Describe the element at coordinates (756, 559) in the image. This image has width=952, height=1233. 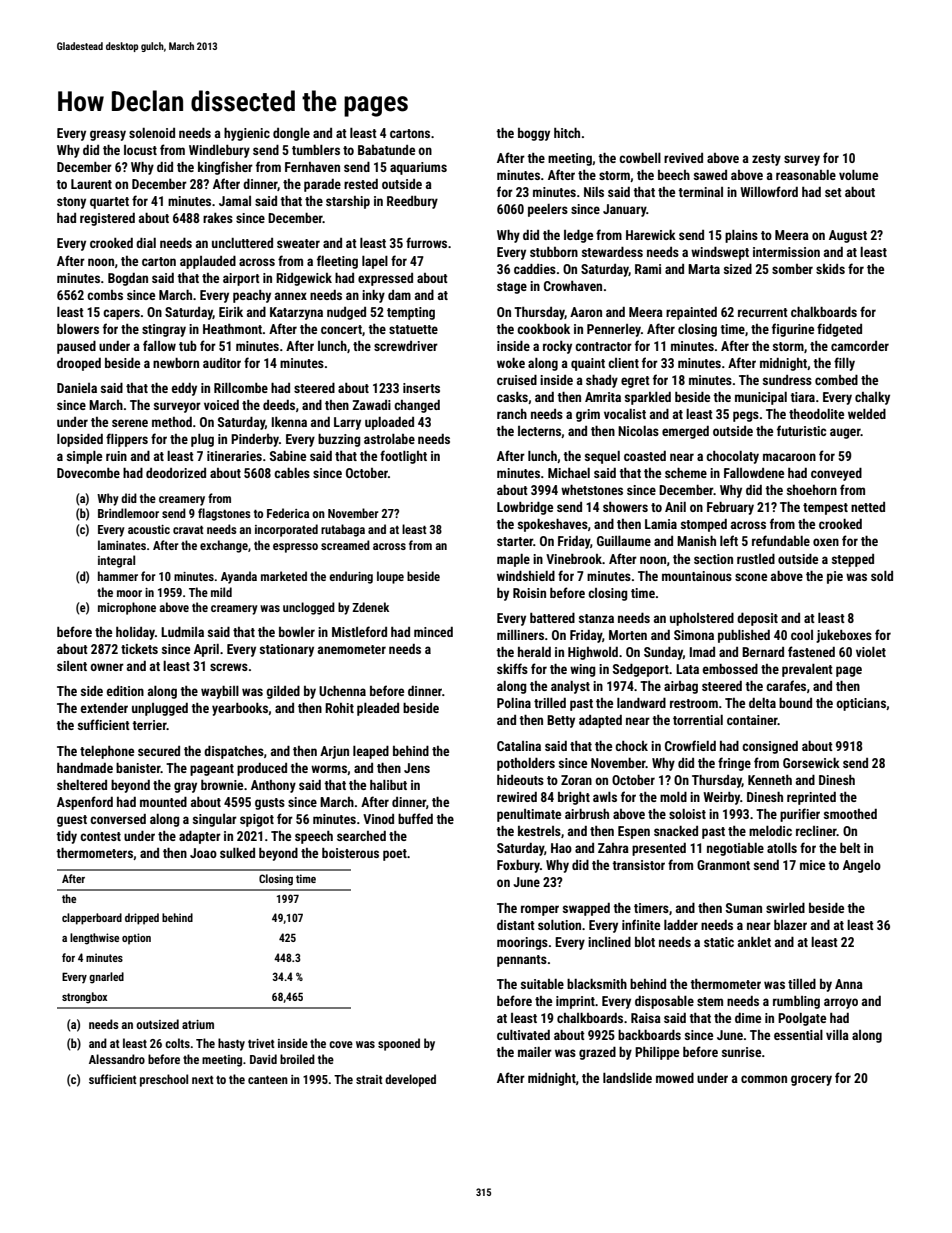
I see `rustled` at that location.
